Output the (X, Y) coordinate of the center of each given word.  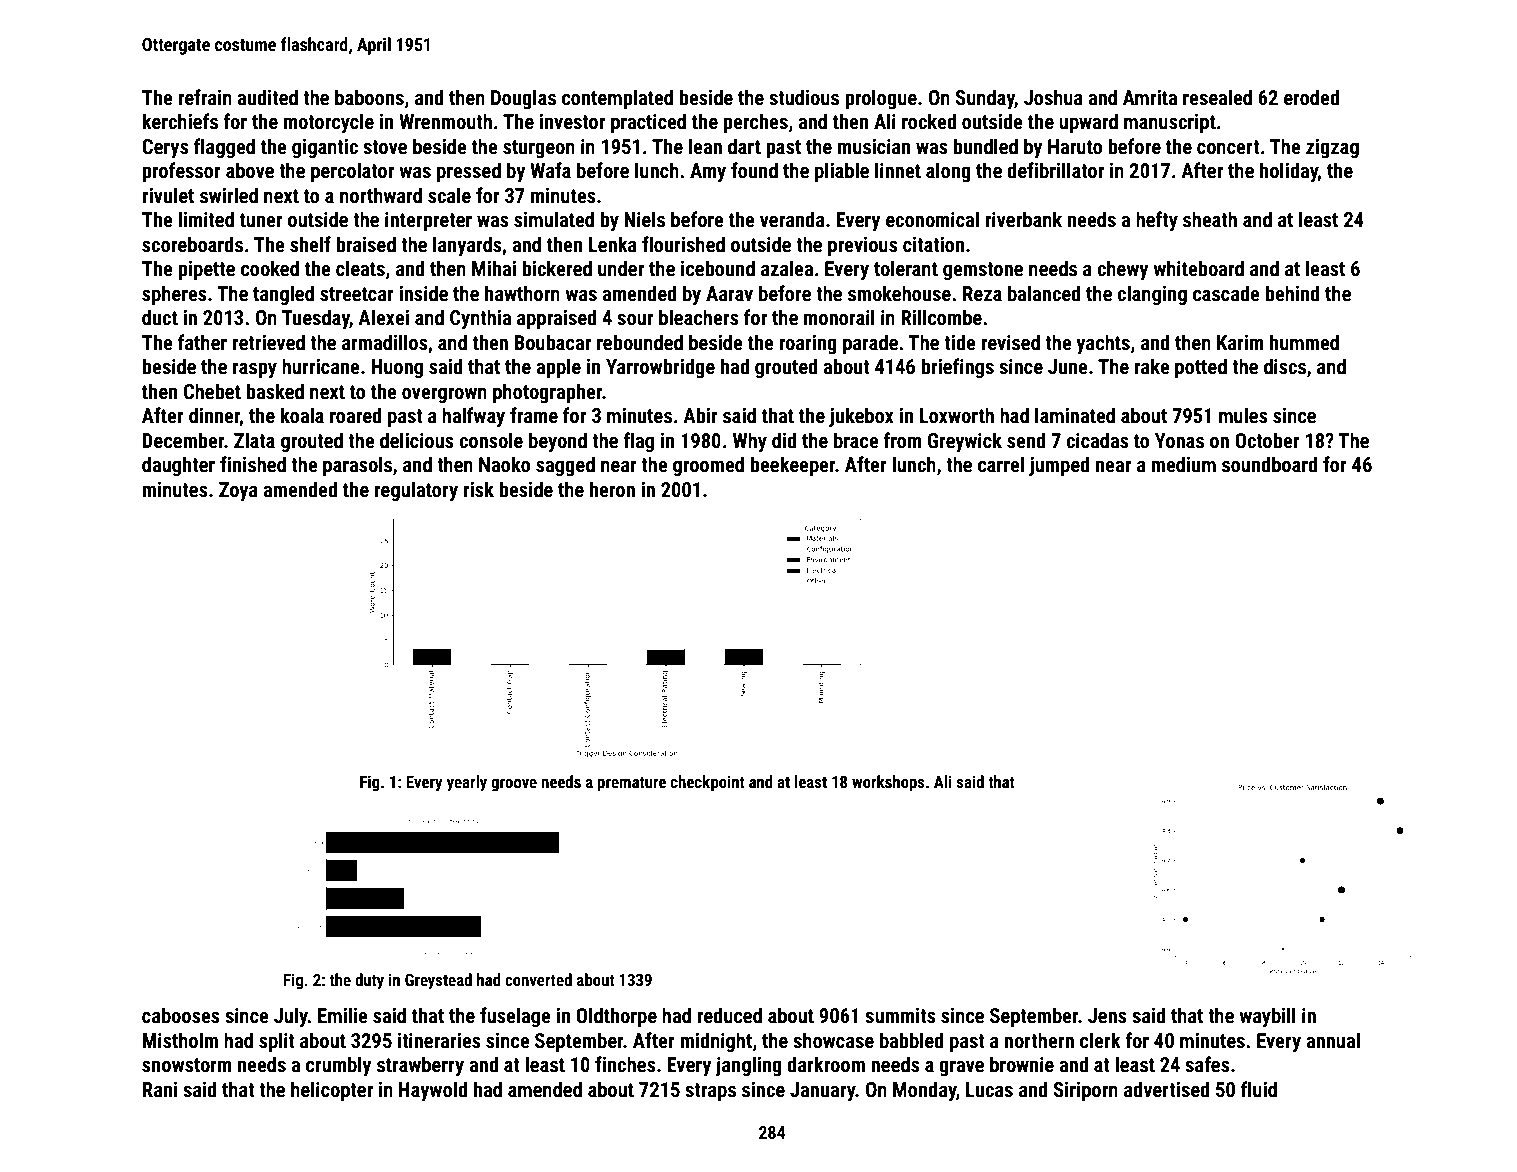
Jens (1107, 1015)
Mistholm (180, 1040)
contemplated (617, 99)
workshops (888, 783)
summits (900, 1015)
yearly (467, 783)
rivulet (168, 195)
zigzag (1332, 148)
